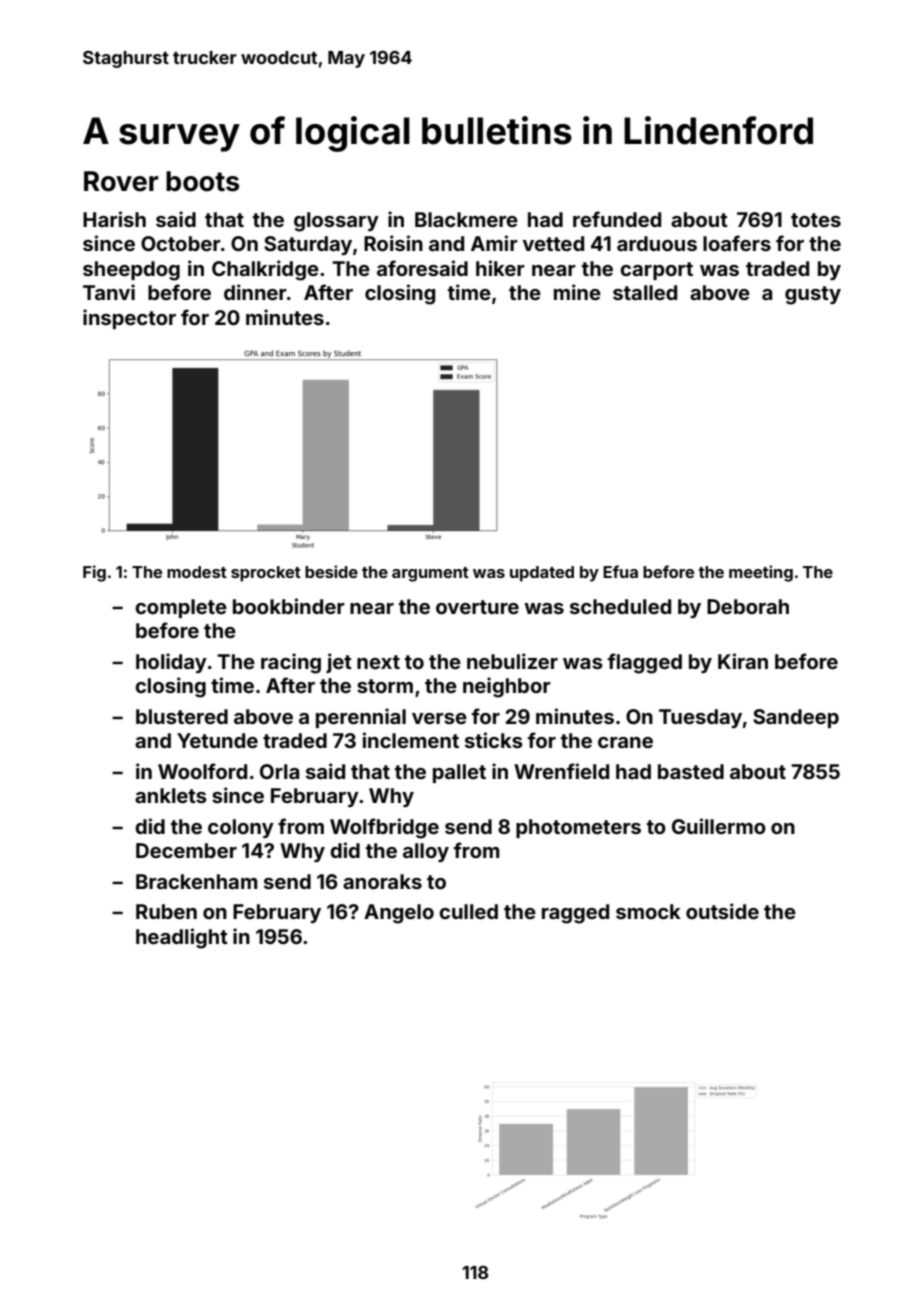  What do you see at coordinates (645, 292) in the image?
I see `stalled` at bounding box center [645, 292].
